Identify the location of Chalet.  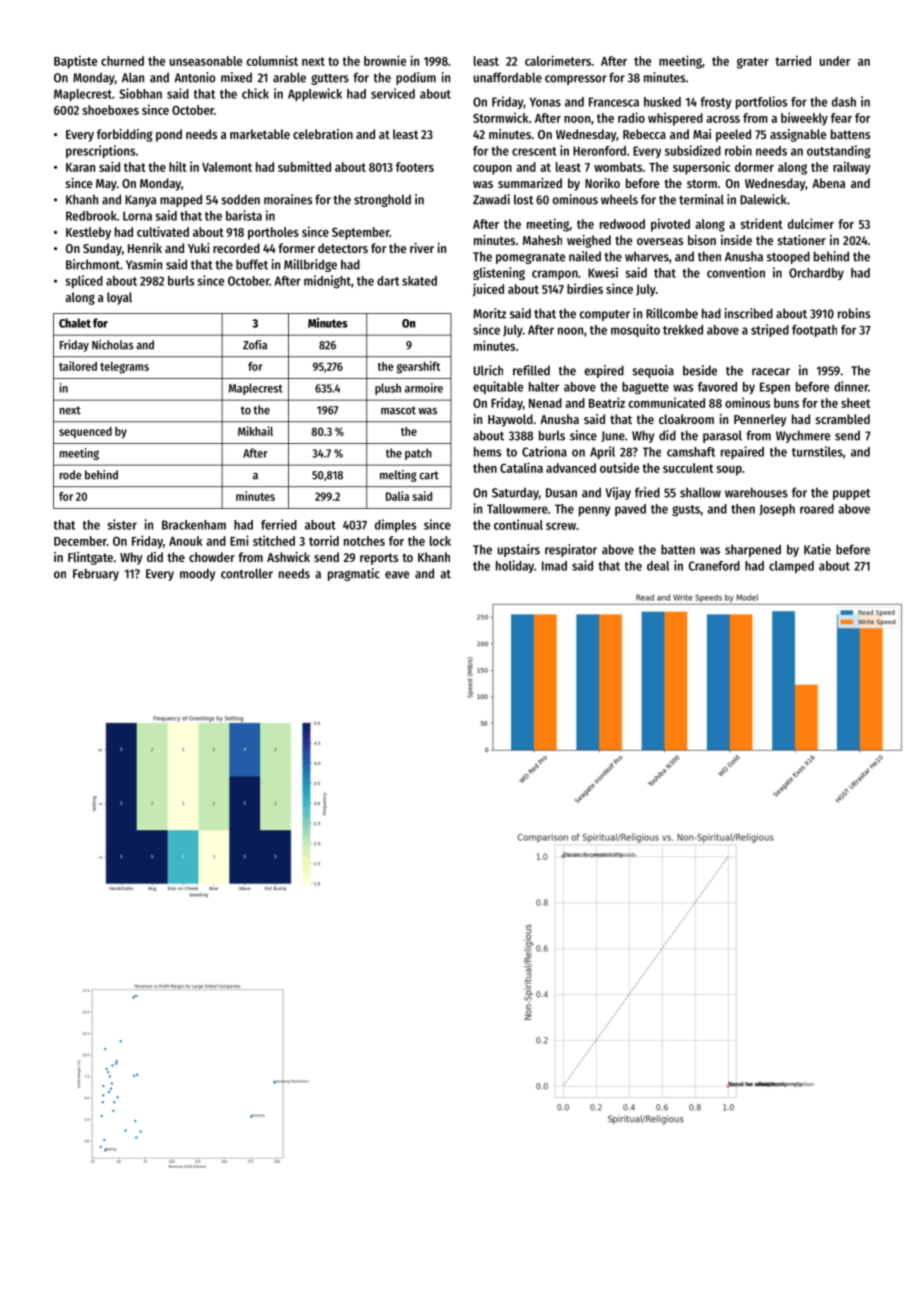
(75, 323).
